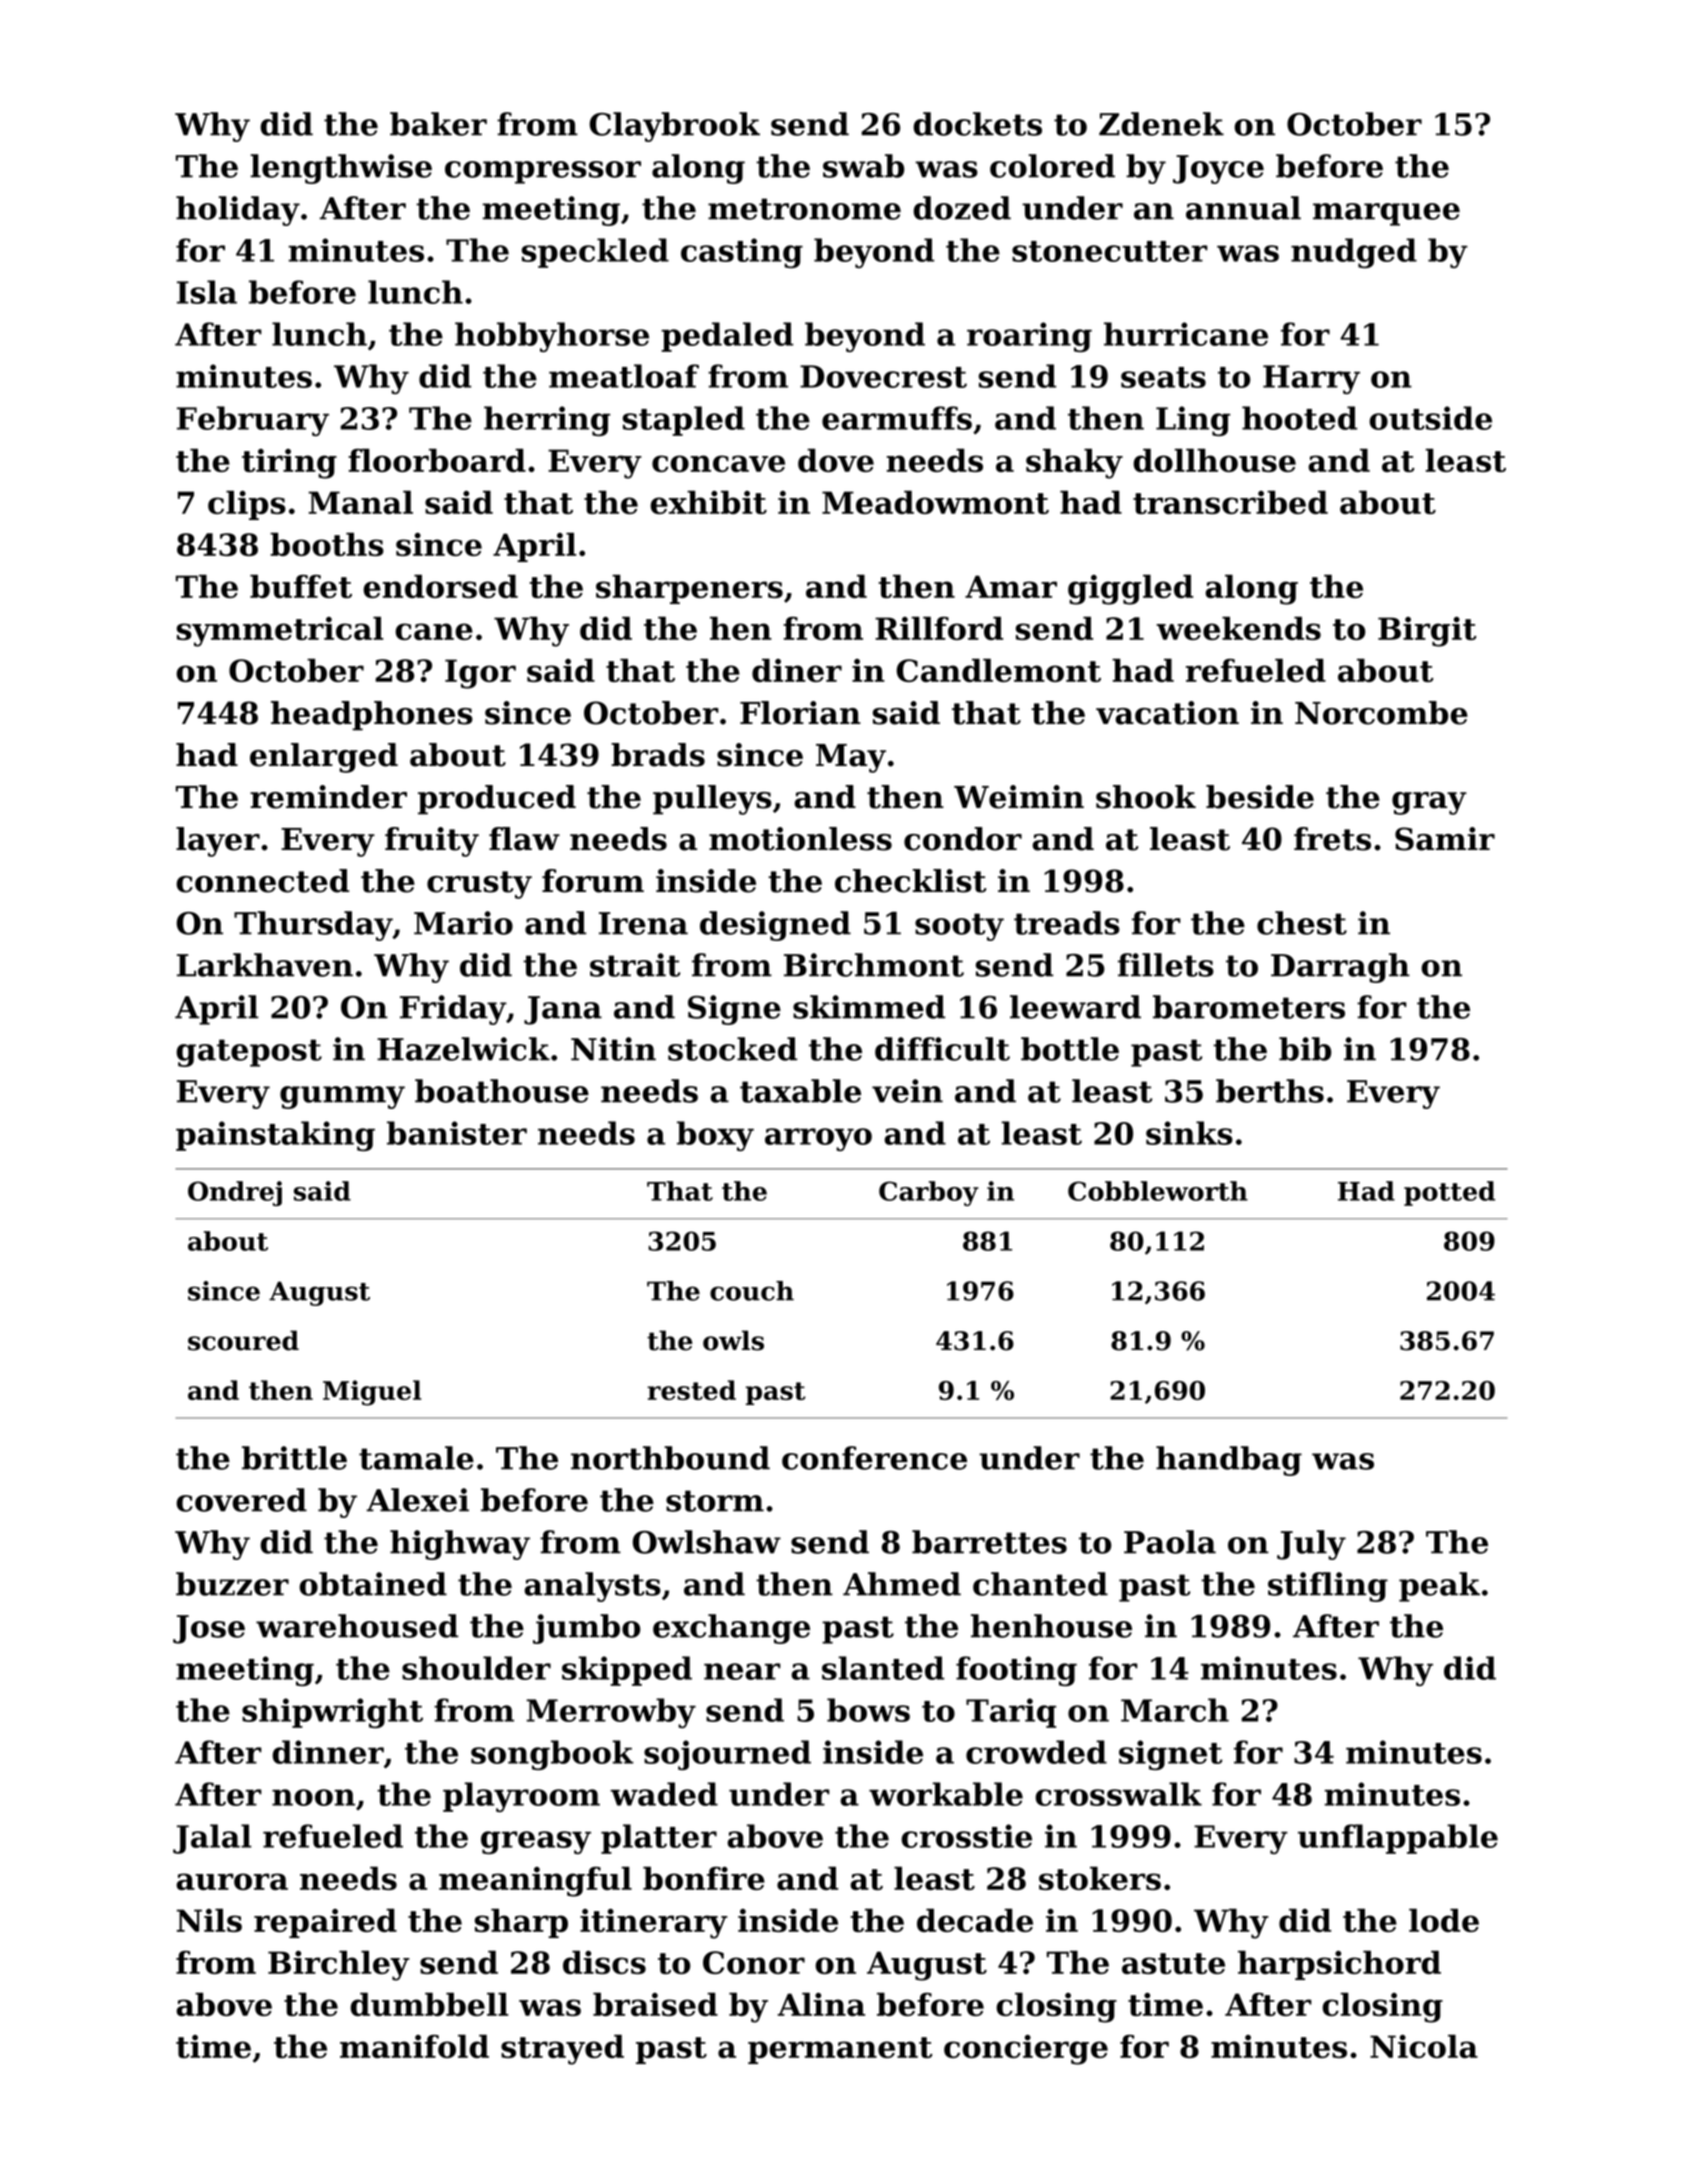 The image size is (1683, 2178). Describe the element at coordinates (691, 1390) in the image. I see `rested` at that location.
